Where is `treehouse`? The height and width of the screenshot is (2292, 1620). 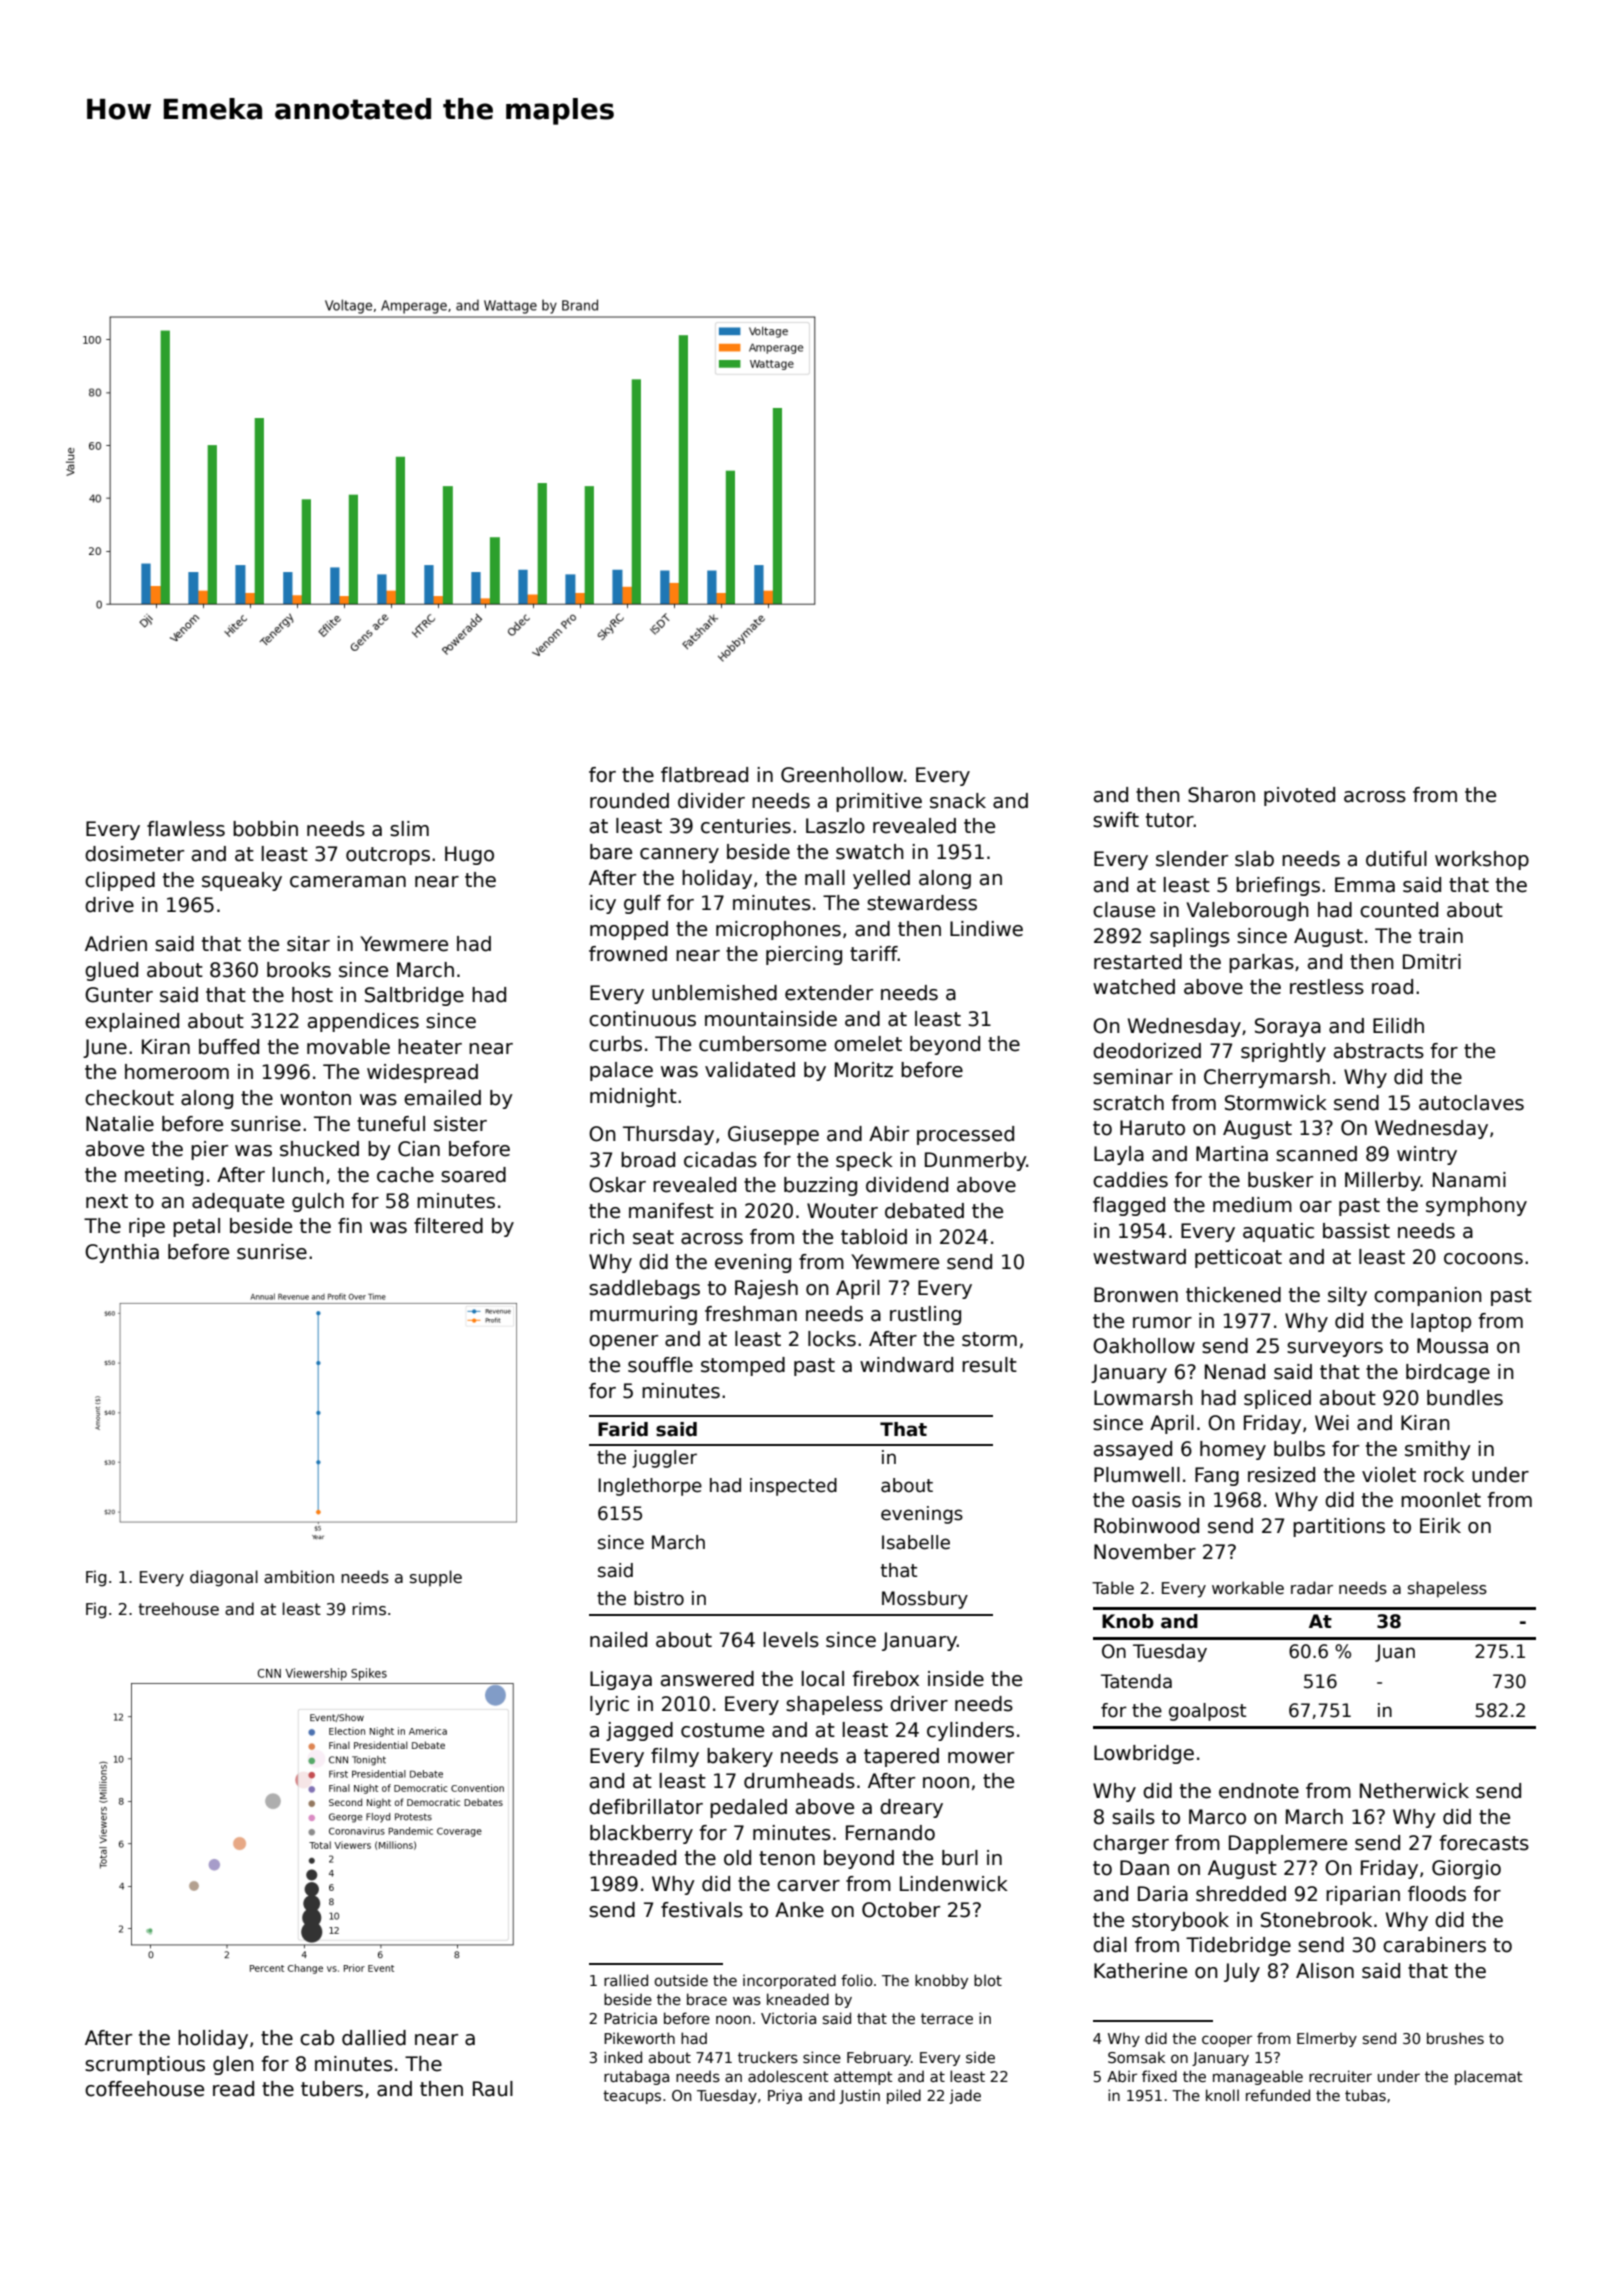
treehouse is located at coordinates (178, 1608).
